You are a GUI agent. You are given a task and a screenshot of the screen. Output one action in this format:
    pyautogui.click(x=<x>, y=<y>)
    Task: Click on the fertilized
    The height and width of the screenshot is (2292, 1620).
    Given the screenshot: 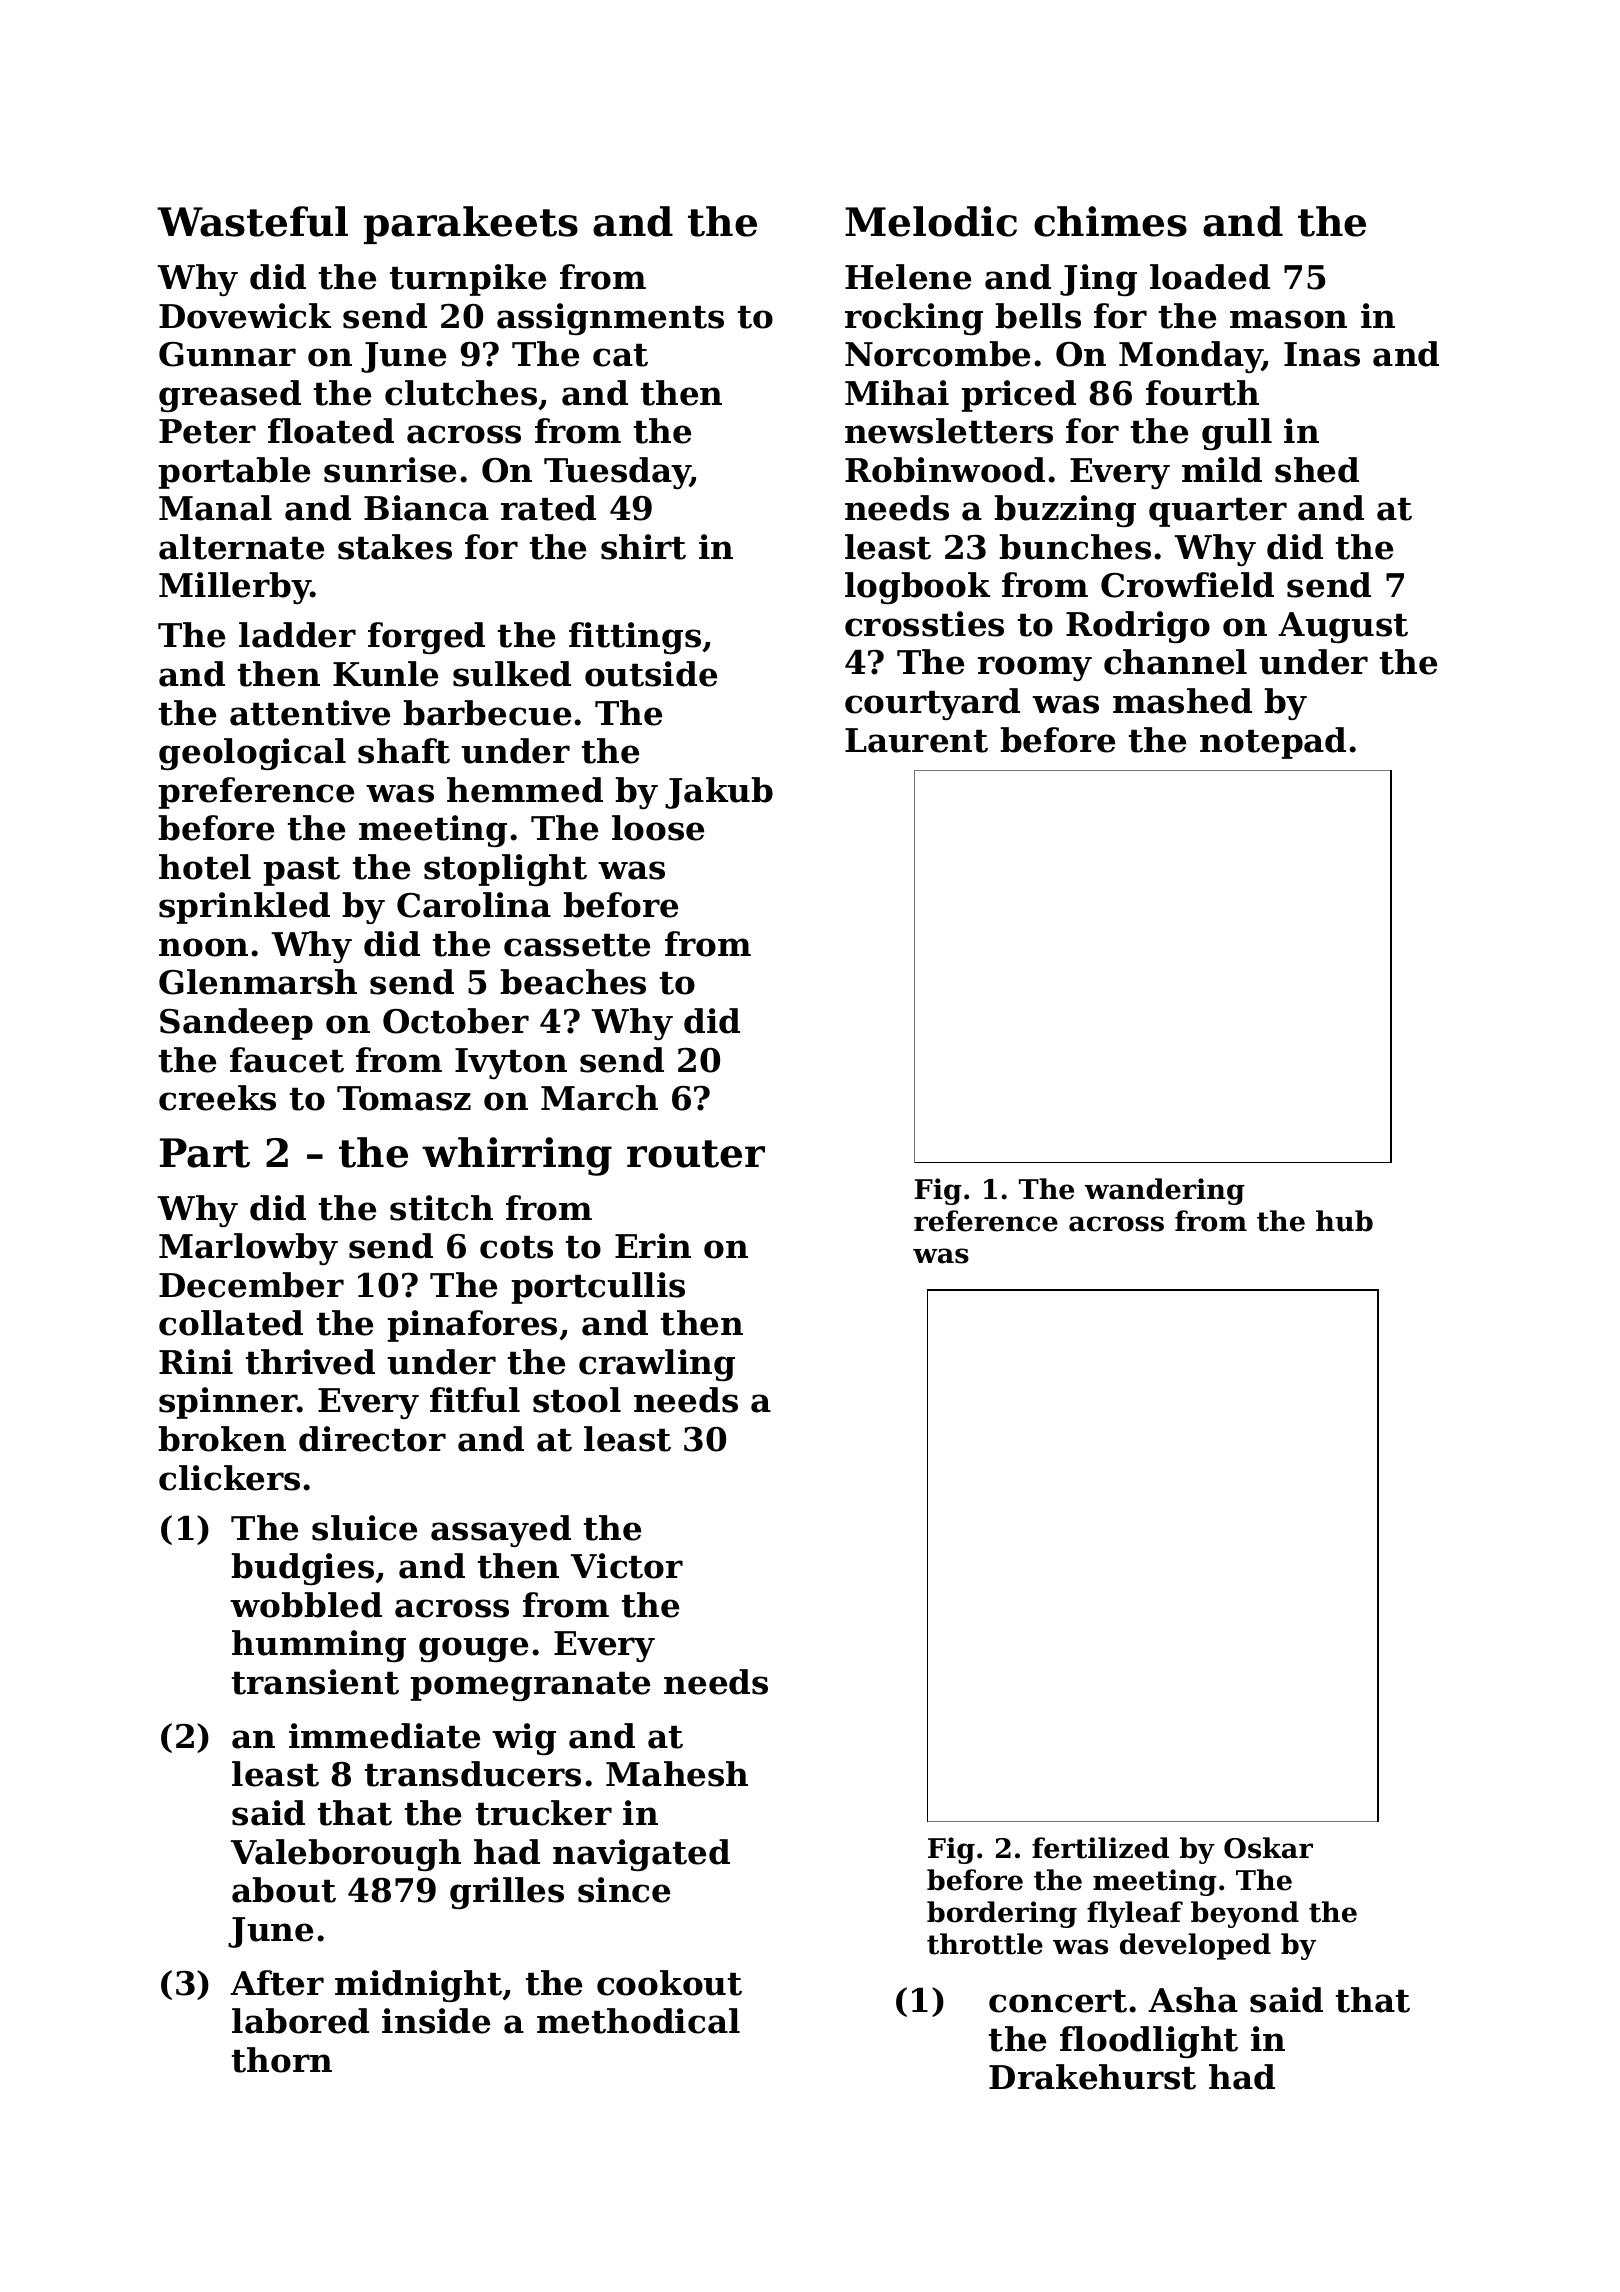 What is the action you would take?
    pyautogui.click(x=1100, y=1848)
